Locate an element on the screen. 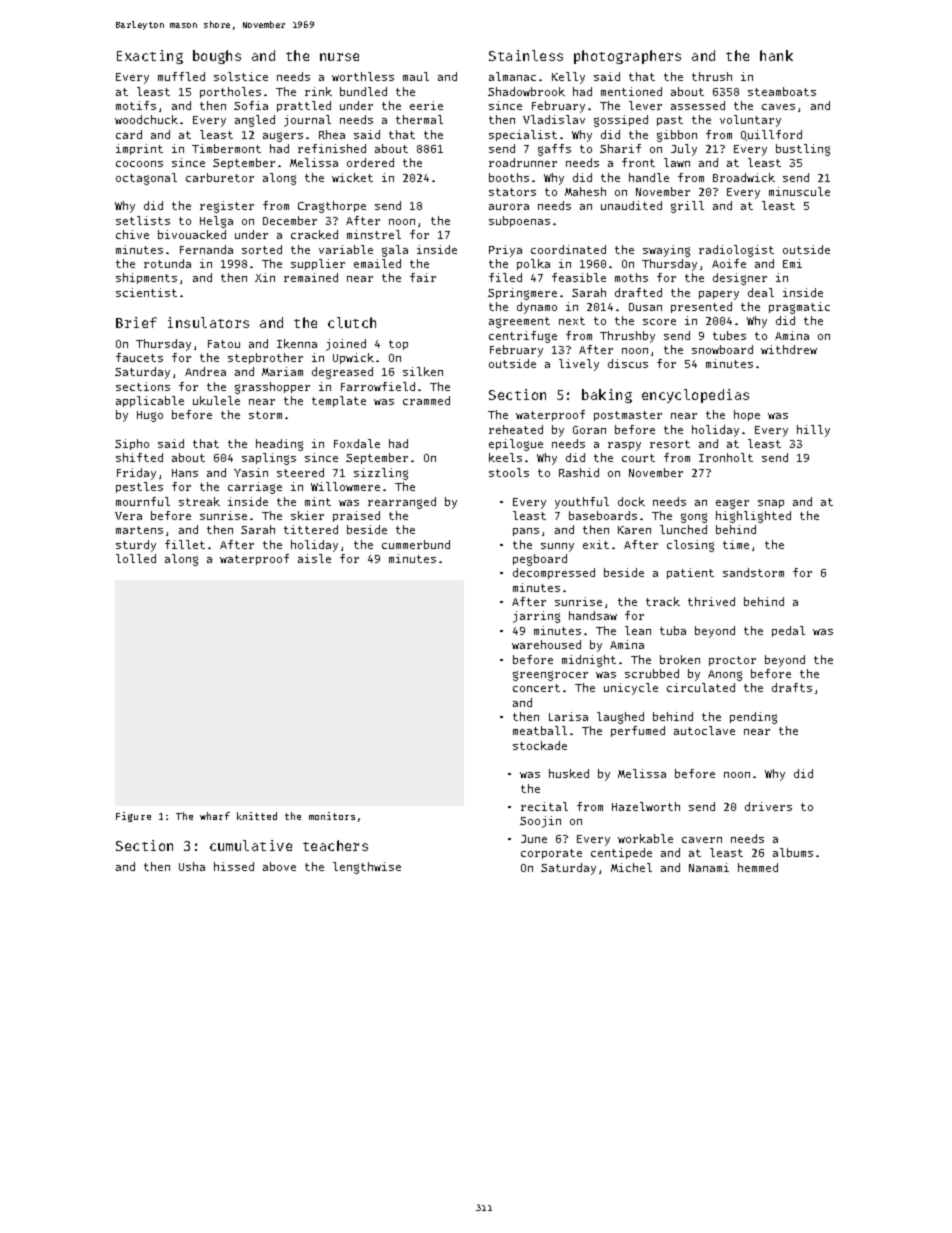 This screenshot has width=952, height=1233. nurse is located at coordinates (339, 57).
